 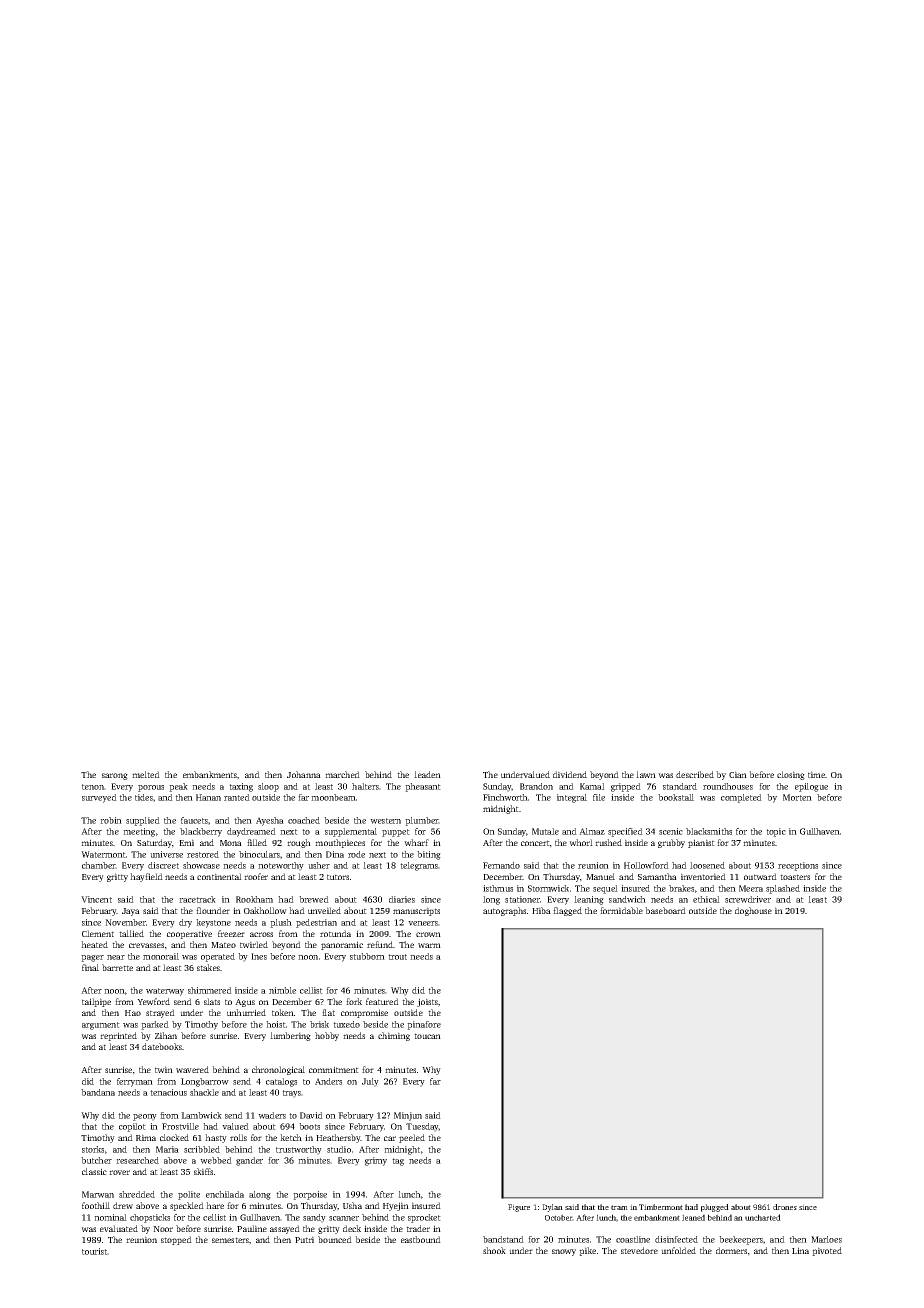 What do you see at coordinates (281, 1082) in the screenshot?
I see `catalogs` at bounding box center [281, 1082].
